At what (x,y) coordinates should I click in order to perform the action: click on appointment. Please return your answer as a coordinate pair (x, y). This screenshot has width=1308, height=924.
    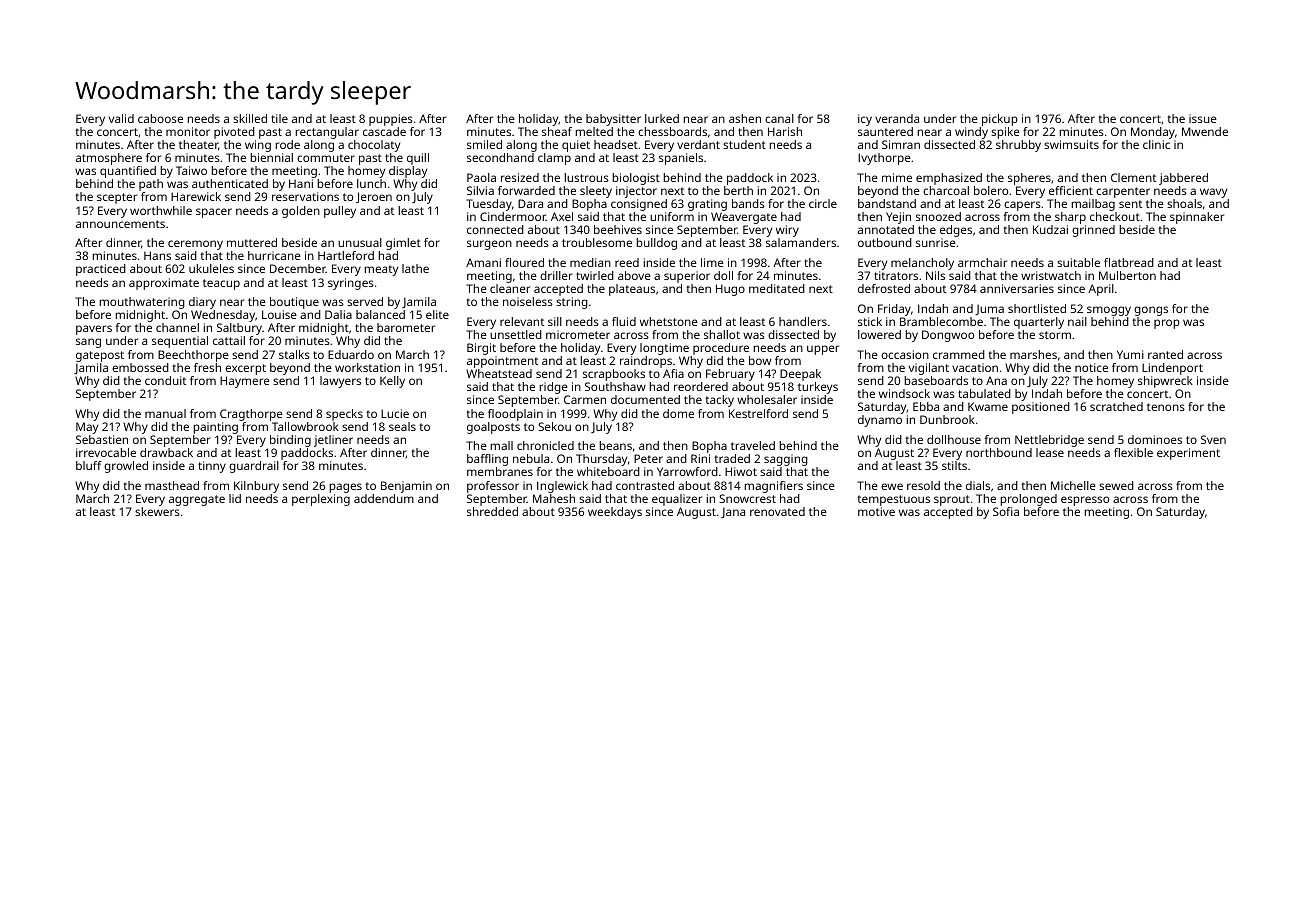
    Looking at the image, I should click on (502, 362).
